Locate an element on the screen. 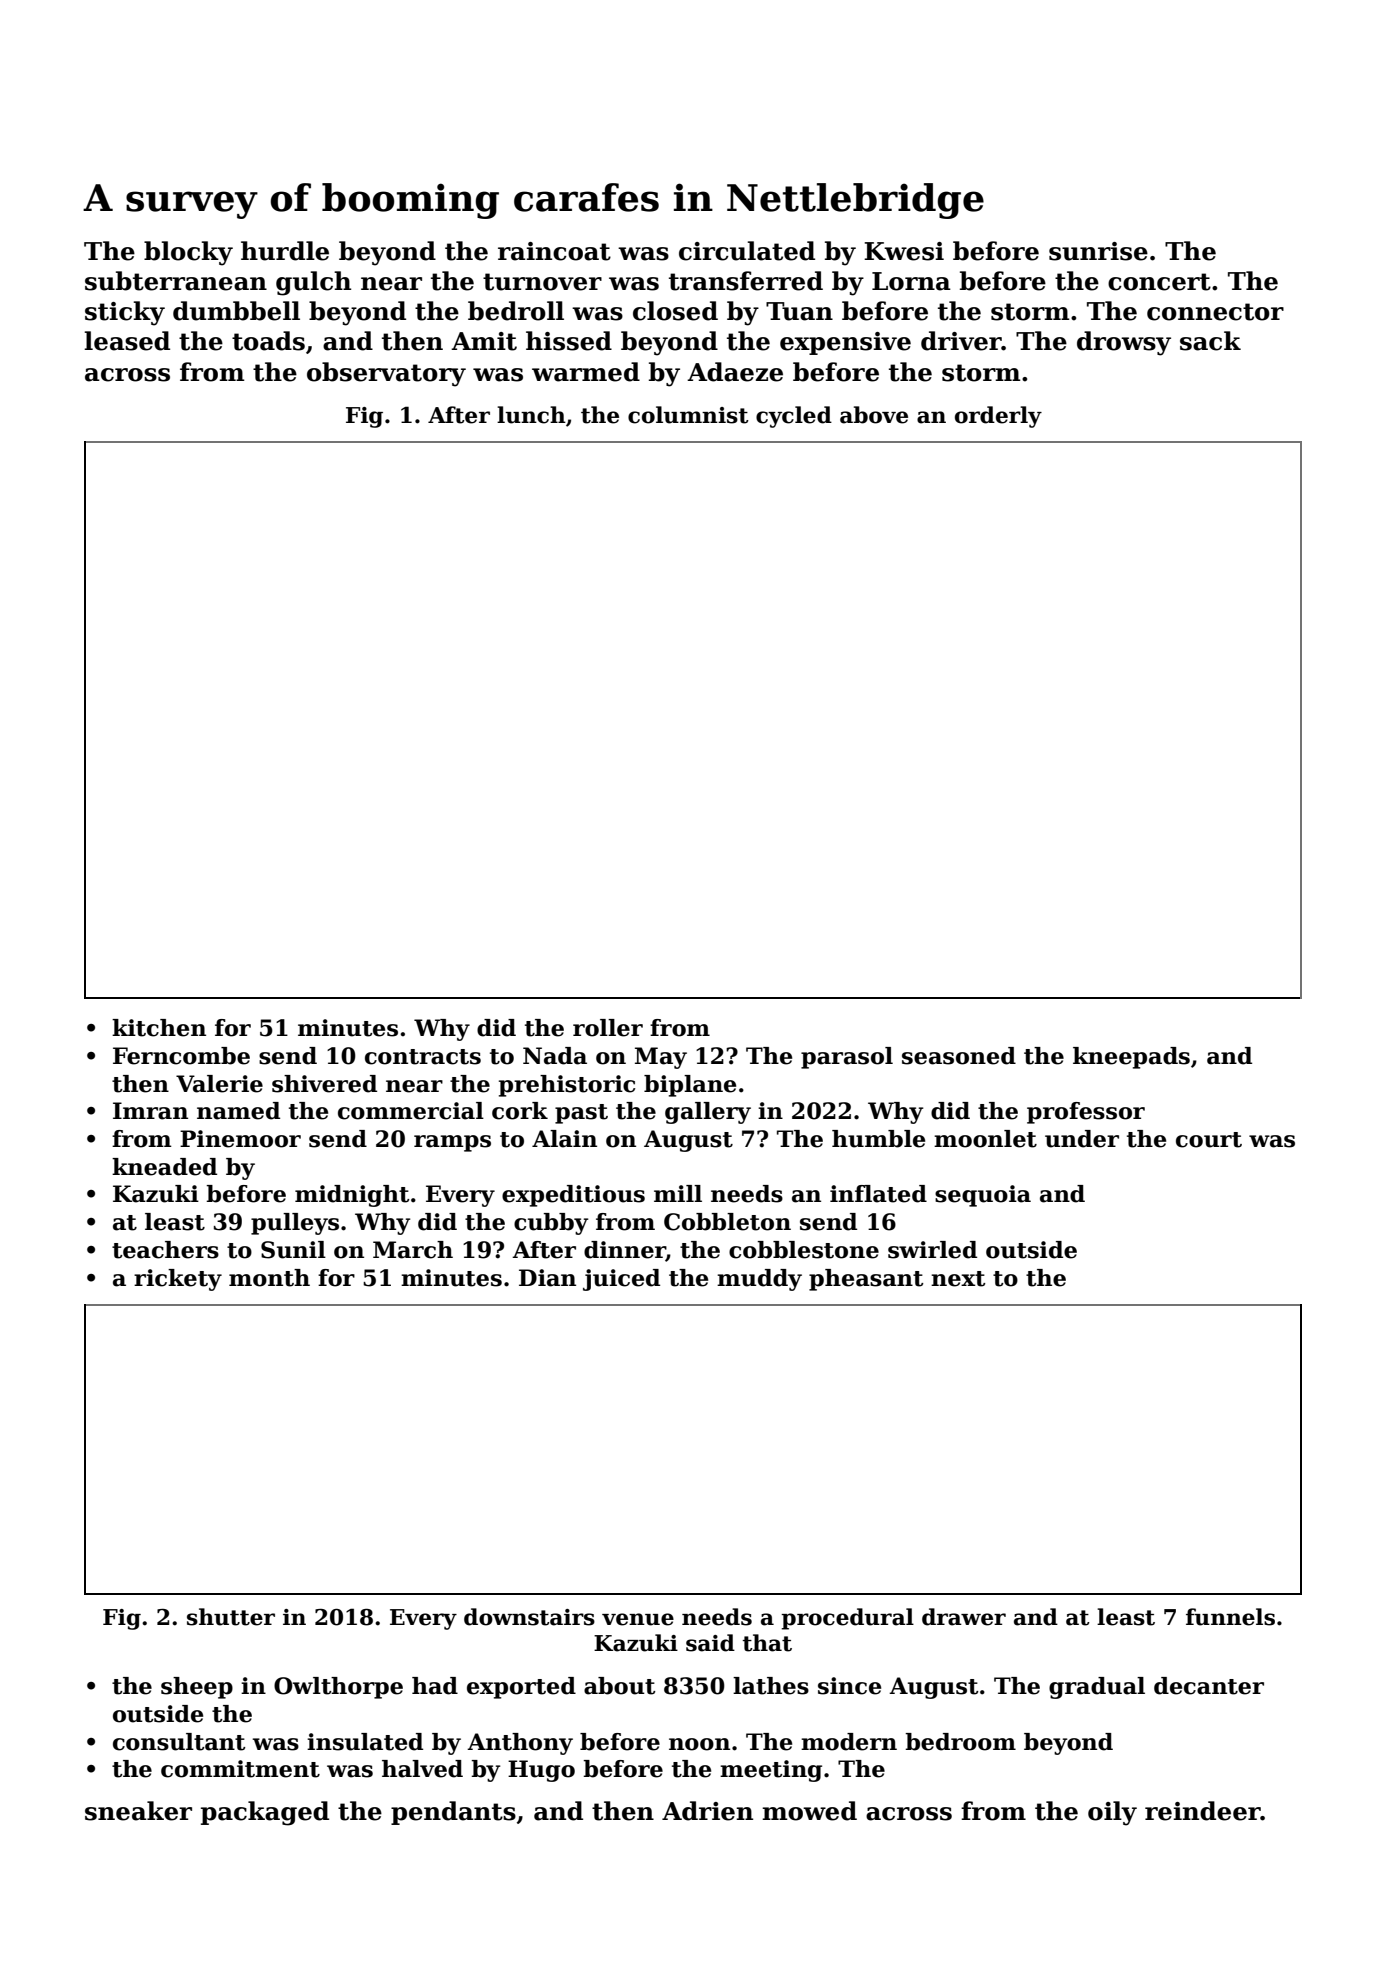  moonlet is located at coordinates (985, 1139).
